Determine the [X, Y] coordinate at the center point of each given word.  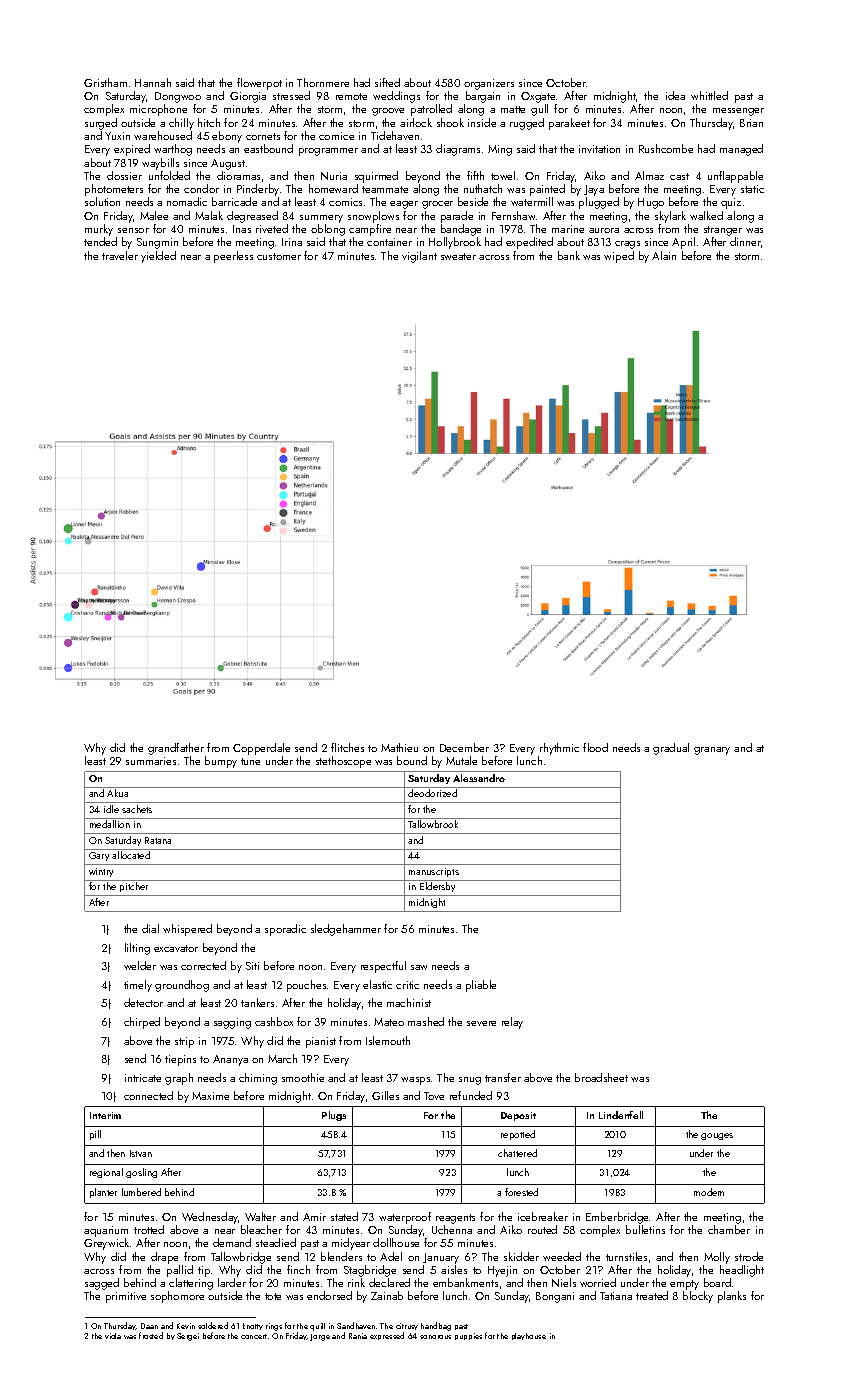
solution [102, 201]
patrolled [431, 110]
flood [595, 747]
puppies [468, 1336]
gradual [671, 749]
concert [254, 1336]
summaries [151, 761]
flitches [347, 747]
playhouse [529, 1336]
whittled [709, 95]
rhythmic [559, 749]
